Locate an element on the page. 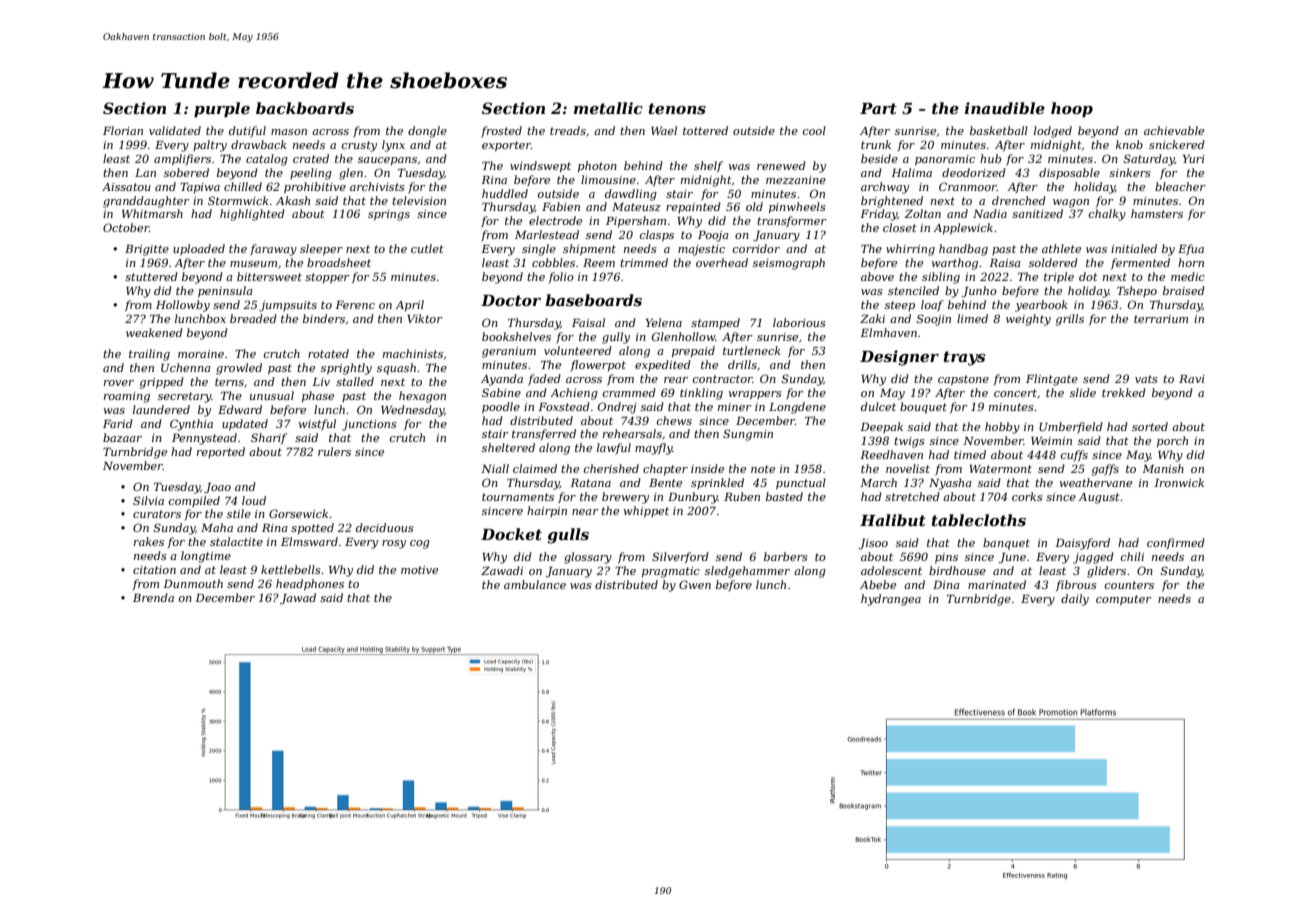  metallic is located at coordinates (608, 108).
